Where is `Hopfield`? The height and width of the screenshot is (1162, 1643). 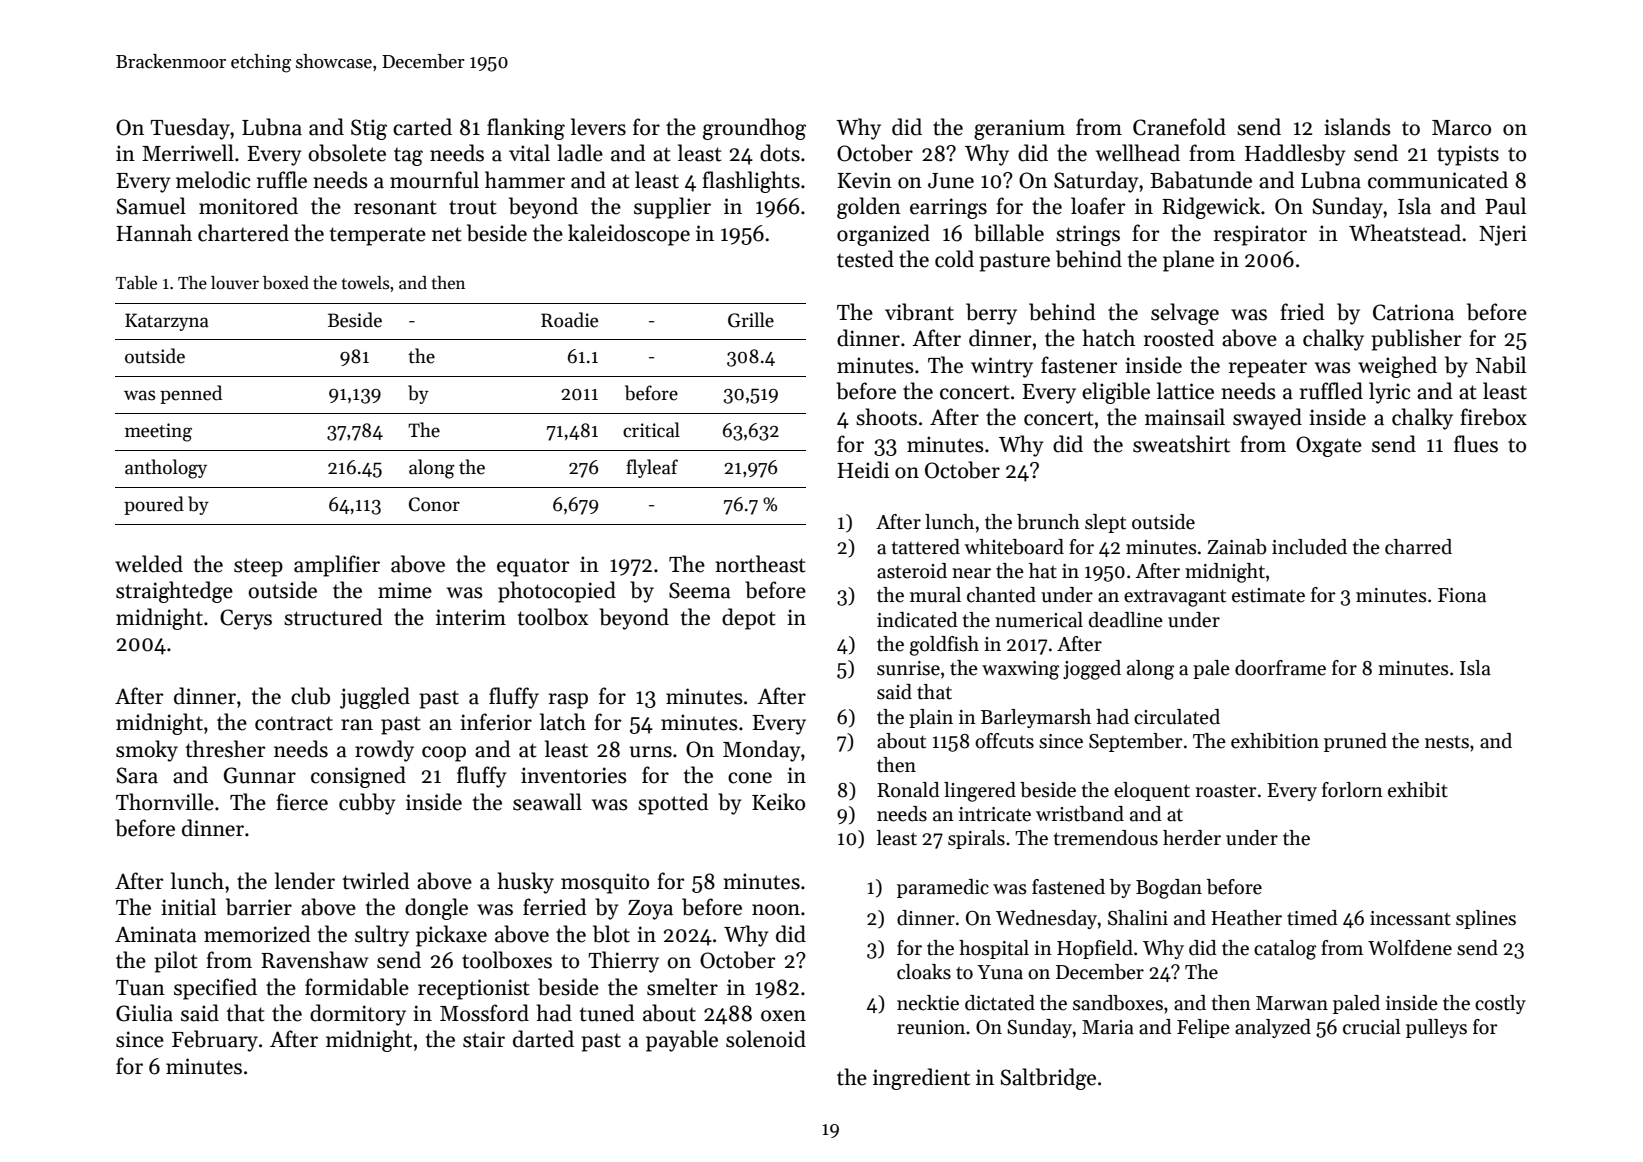
Hopfield is located at coordinates (1095, 949).
